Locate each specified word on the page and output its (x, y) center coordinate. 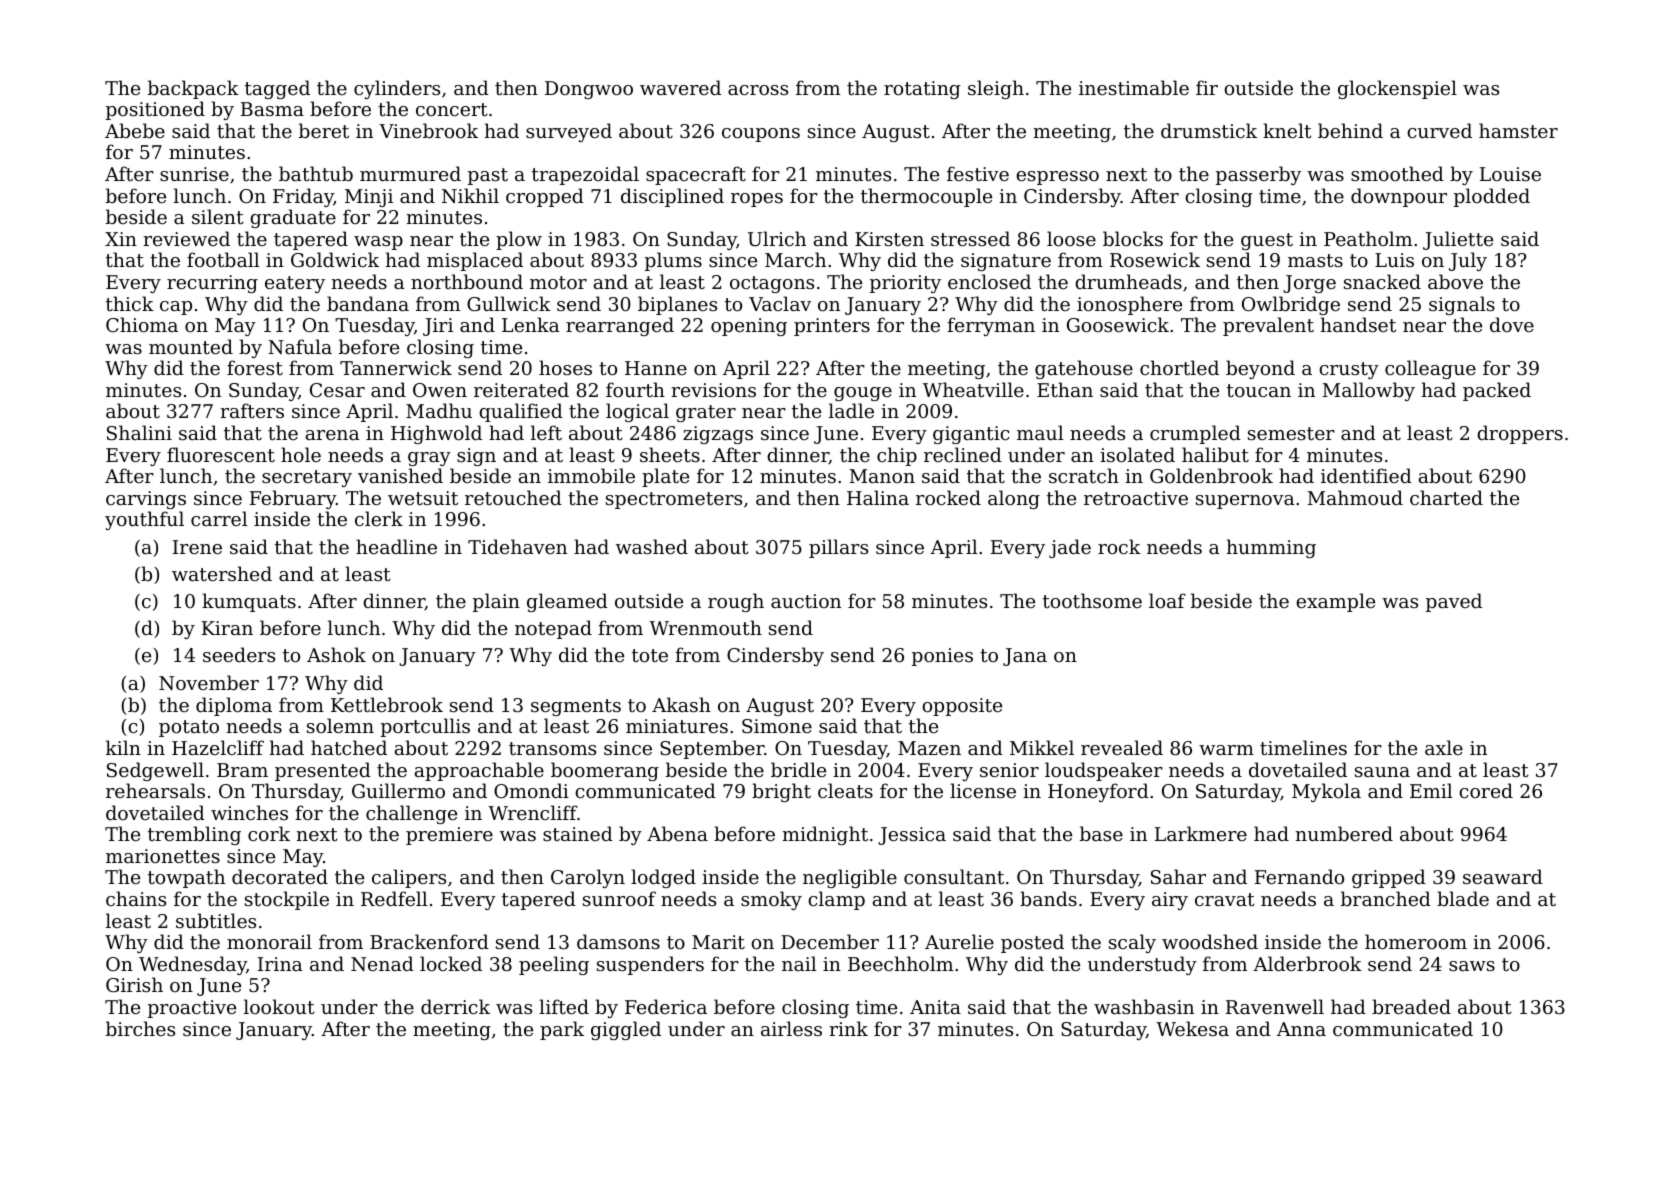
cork (269, 833)
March (795, 259)
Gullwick (509, 303)
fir (1207, 87)
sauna (1382, 772)
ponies (942, 657)
